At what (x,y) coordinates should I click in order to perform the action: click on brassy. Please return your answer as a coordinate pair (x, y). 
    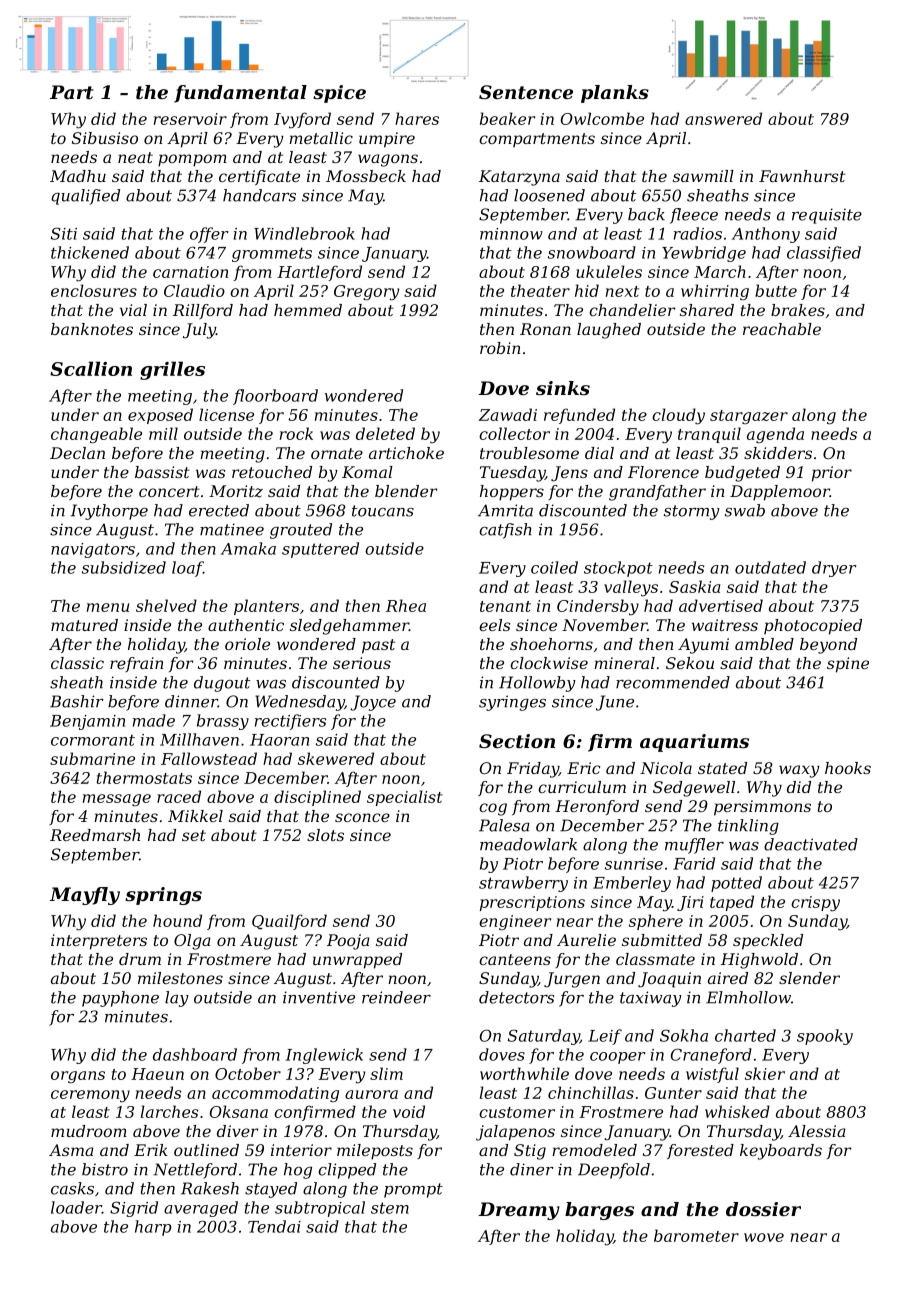
    Looking at the image, I should click on (223, 722).
